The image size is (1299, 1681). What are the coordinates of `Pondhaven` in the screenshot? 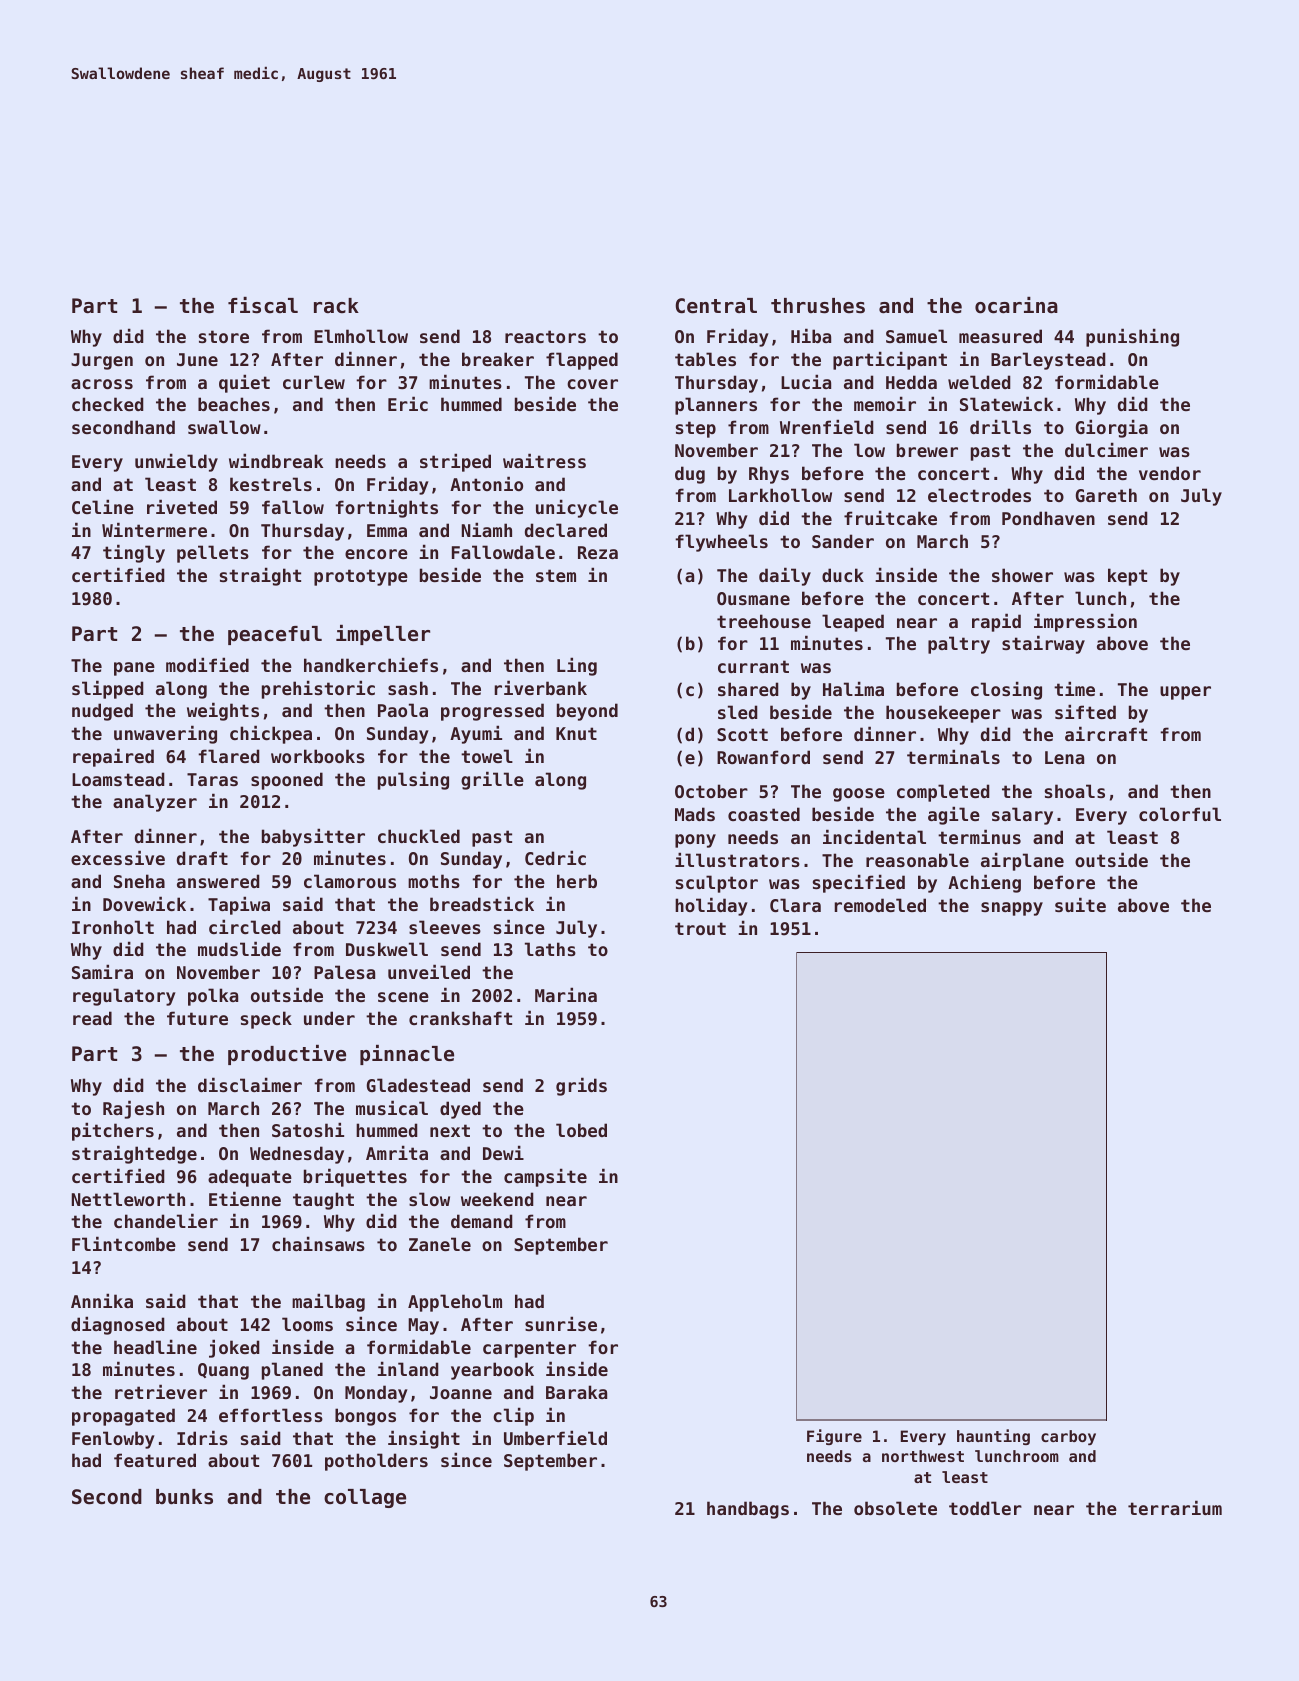 It's located at (1048, 518).
